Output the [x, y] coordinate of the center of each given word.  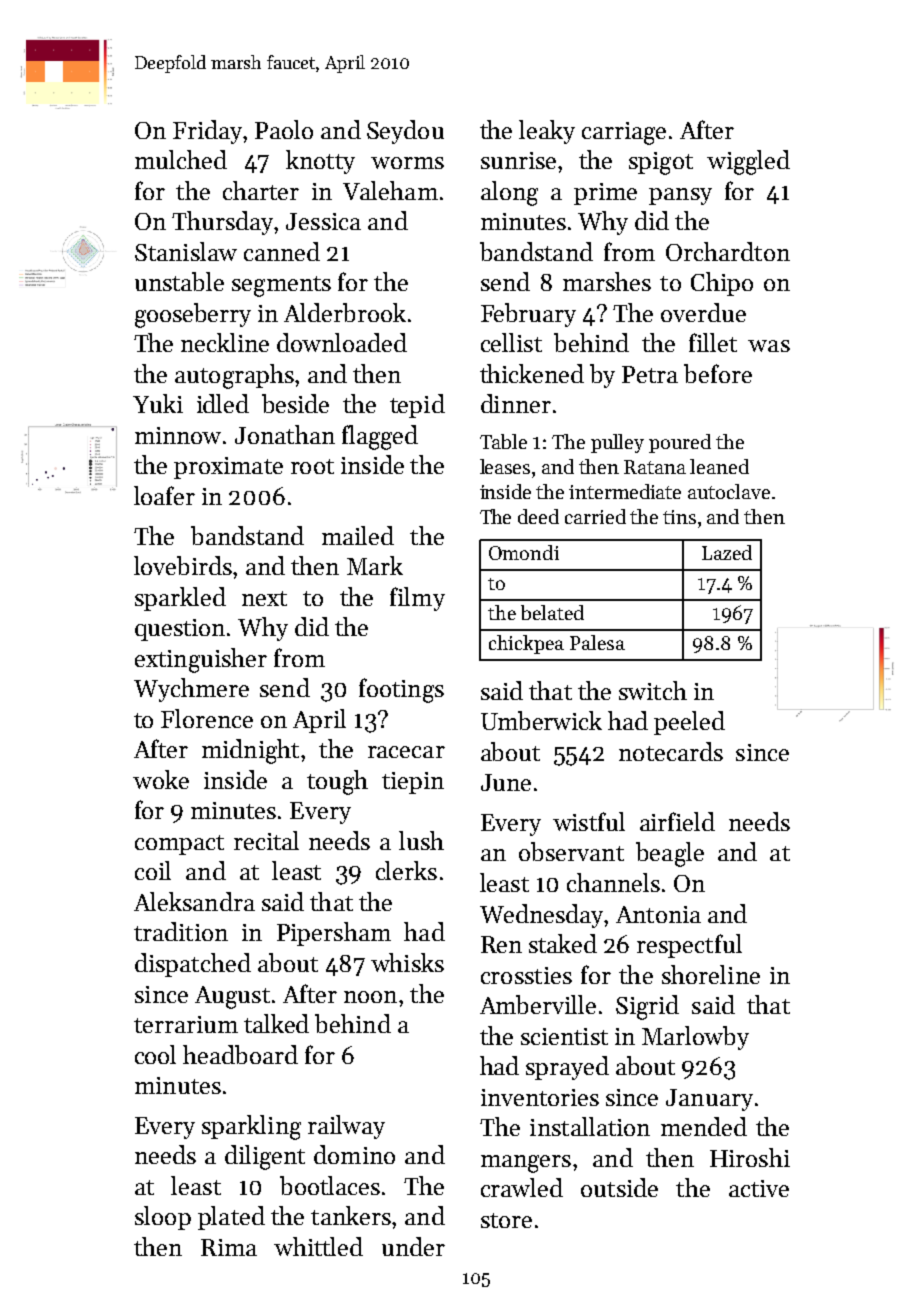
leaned [719, 466]
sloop [163, 1218]
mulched [181, 159]
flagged [380, 437]
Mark [375, 565]
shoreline [711, 974]
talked [276, 1023]
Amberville [538, 1004]
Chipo [722, 284]
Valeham [390, 190]
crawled [522, 1187]
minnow [178, 435]
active [759, 1188]
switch [653, 690]
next [264, 598]
